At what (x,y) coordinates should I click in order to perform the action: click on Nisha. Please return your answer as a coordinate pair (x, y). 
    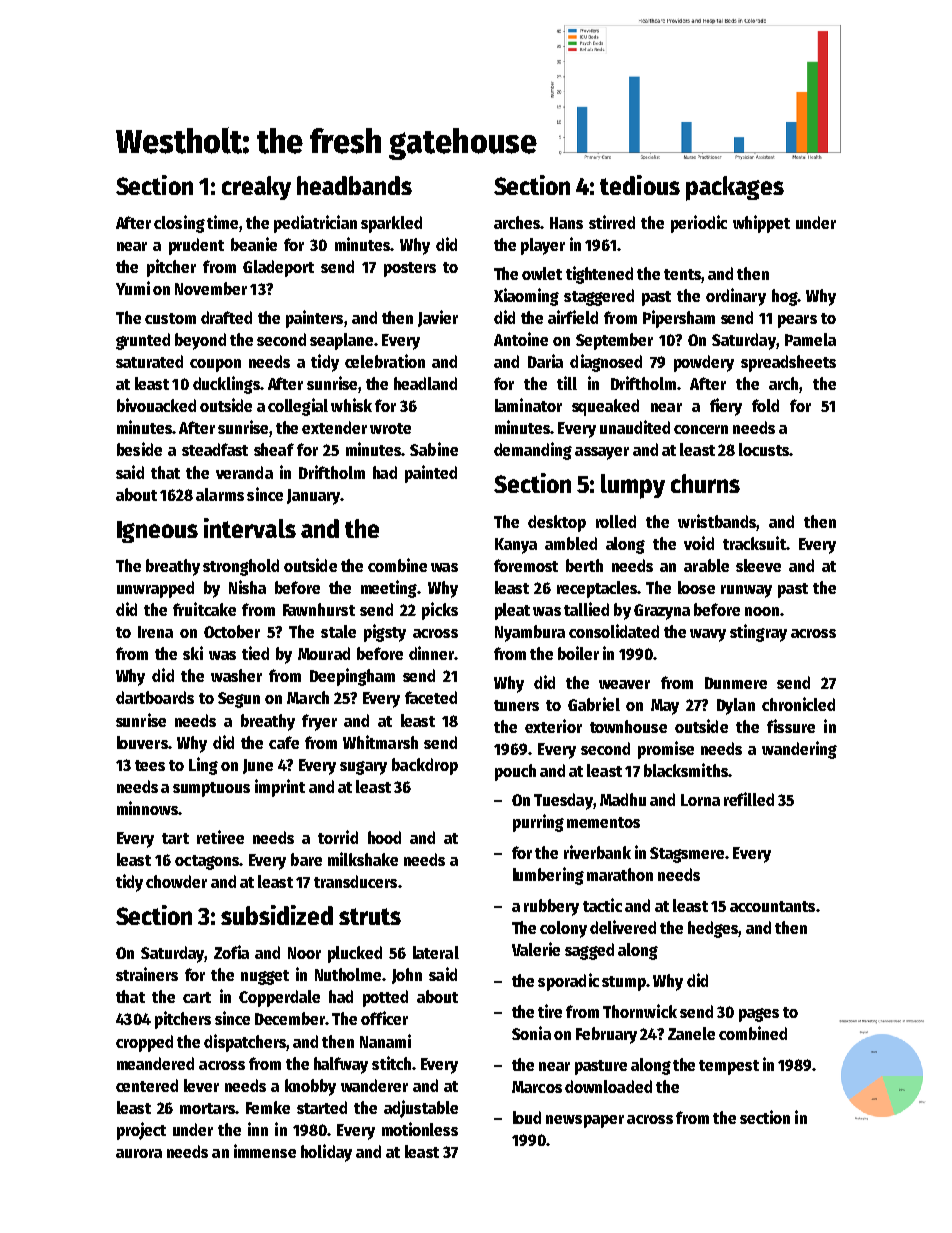
    Looking at the image, I should click on (247, 587).
